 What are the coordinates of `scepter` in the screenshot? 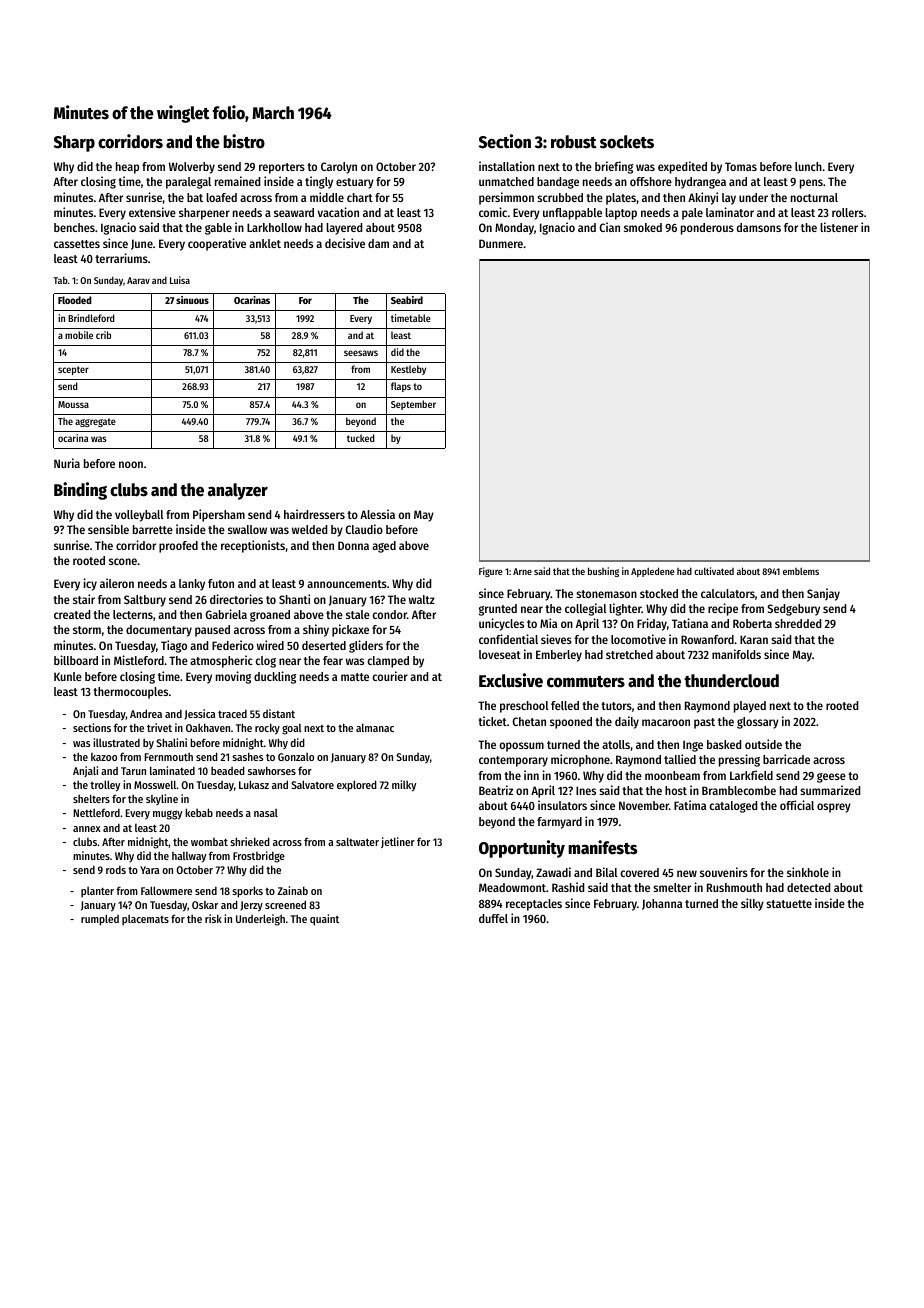 It's located at (73, 370).
